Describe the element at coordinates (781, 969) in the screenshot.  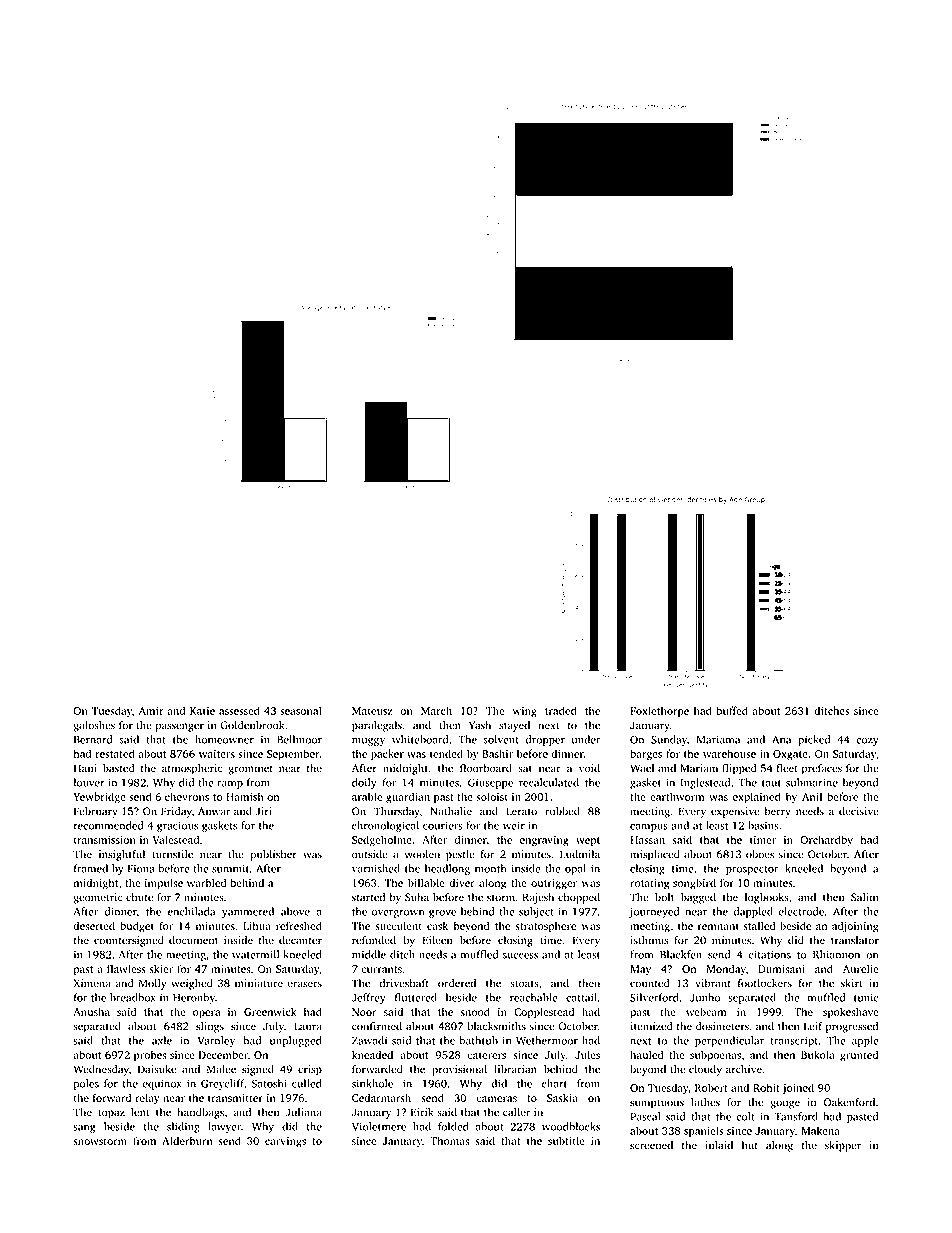
I see `Dumisani` at that location.
